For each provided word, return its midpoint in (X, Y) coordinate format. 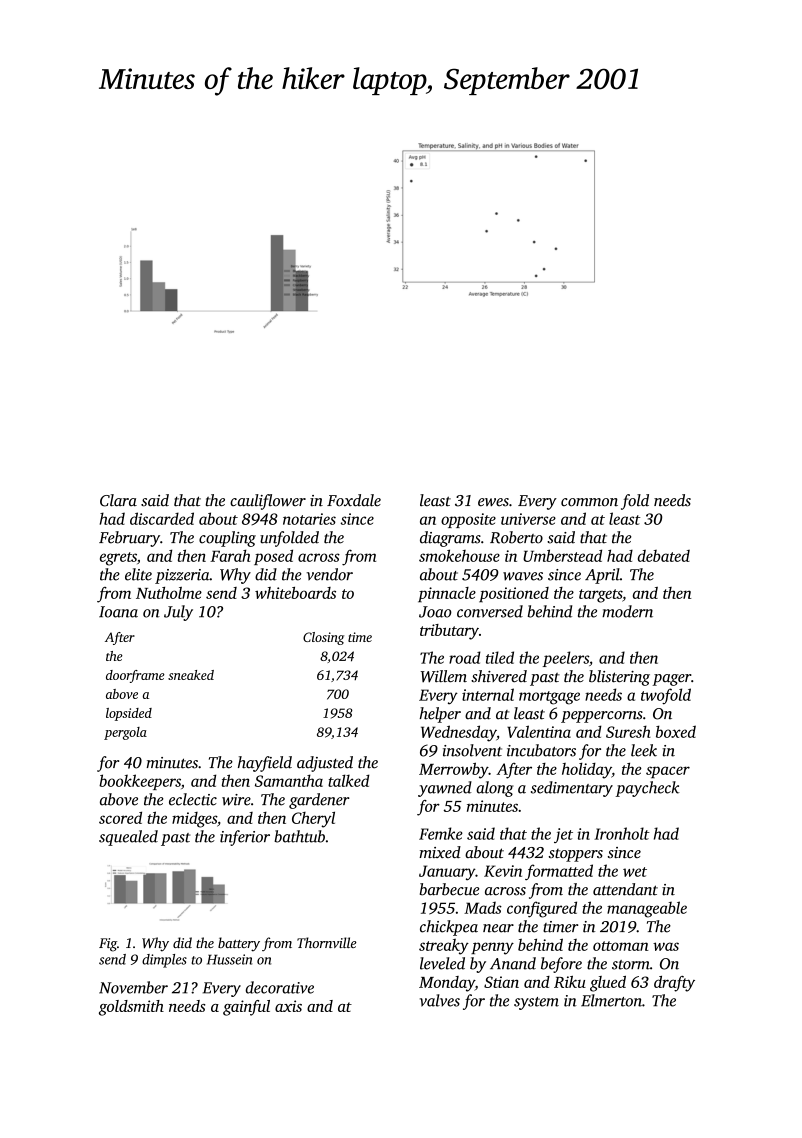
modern (627, 611)
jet (563, 835)
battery (239, 944)
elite (138, 574)
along (494, 789)
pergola (125, 733)
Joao (435, 612)
